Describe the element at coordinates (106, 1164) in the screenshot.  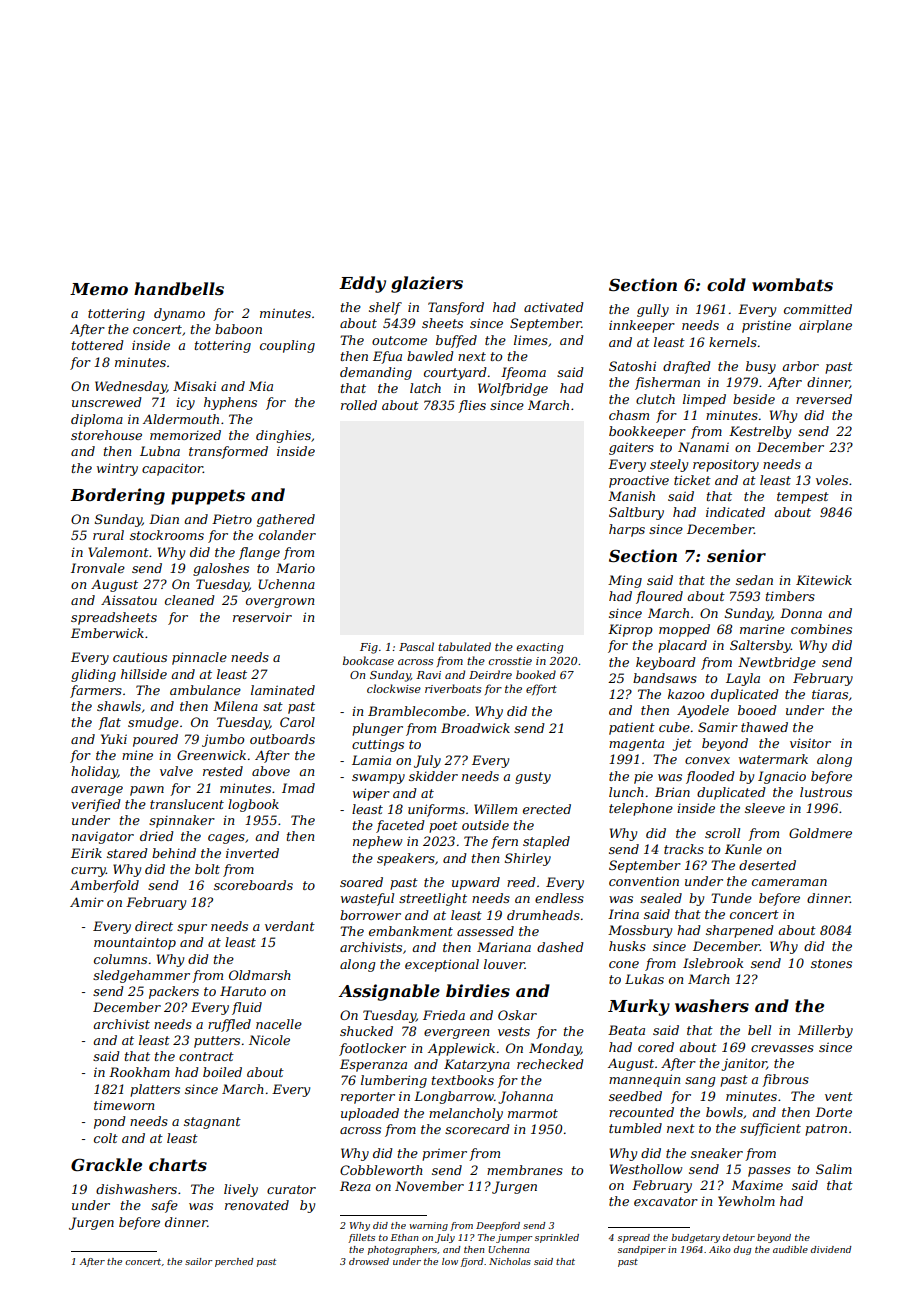
I see `Grackle` at that location.
